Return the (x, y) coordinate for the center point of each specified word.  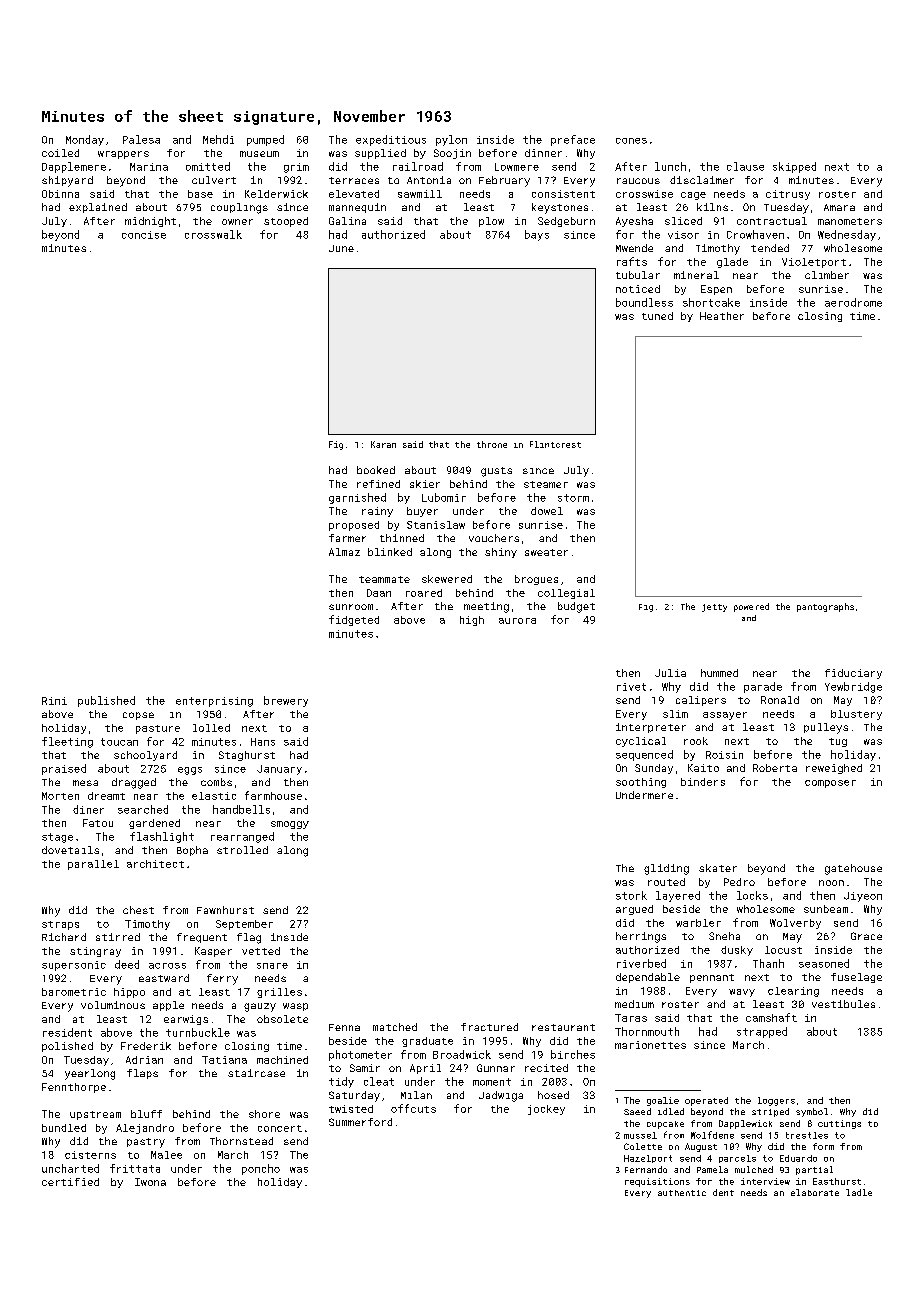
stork (631, 895)
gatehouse (853, 869)
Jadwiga (501, 1096)
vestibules (843, 1004)
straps (60, 925)
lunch (670, 166)
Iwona (150, 1182)
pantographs (825, 607)
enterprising (214, 702)
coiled (60, 153)
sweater (546, 552)
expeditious (391, 140)
